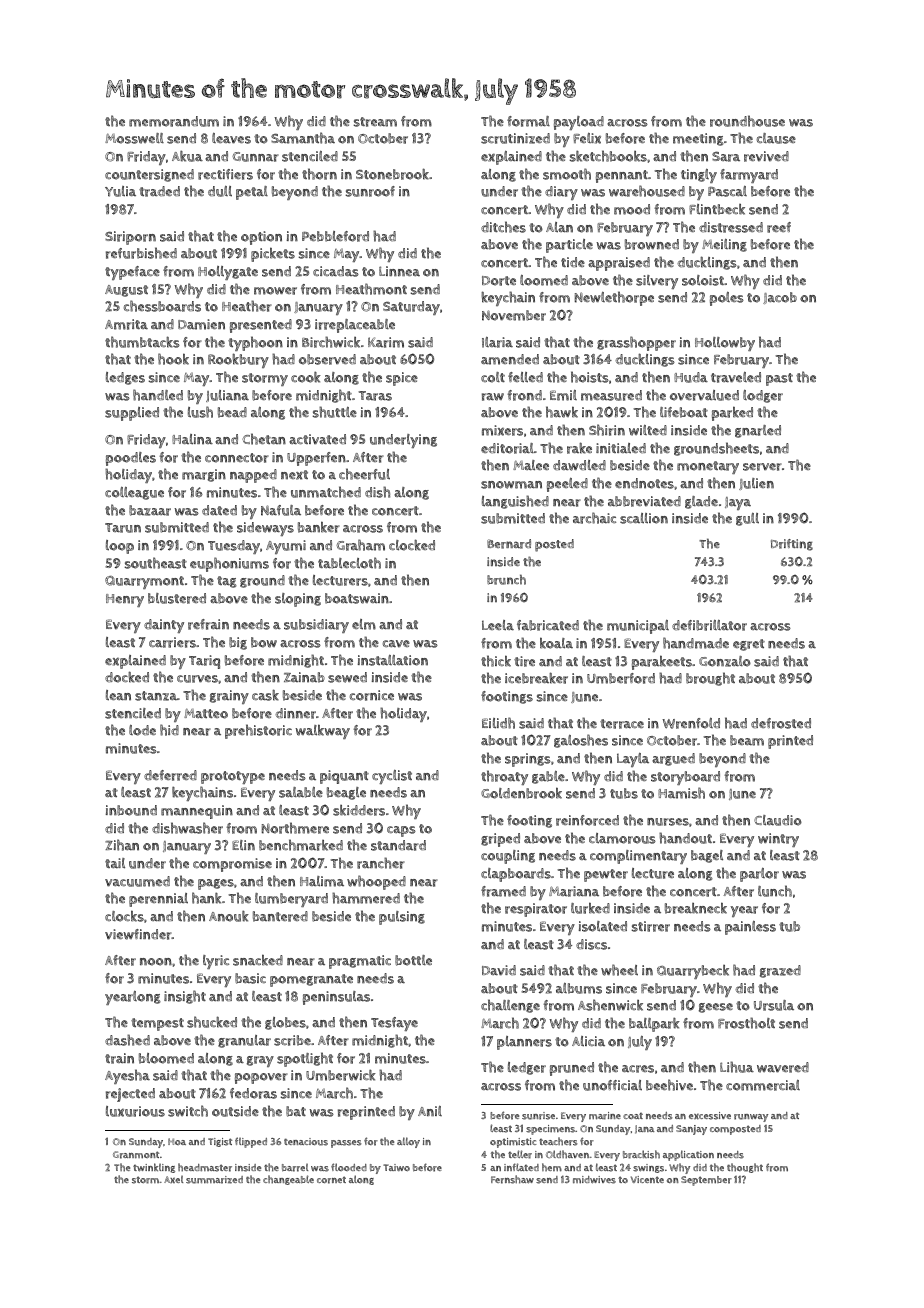 This image has width=924, height=1308. What do you see at coordinates (265, 695) in the image?
I see `cask` at bounding box center [265, 695].
